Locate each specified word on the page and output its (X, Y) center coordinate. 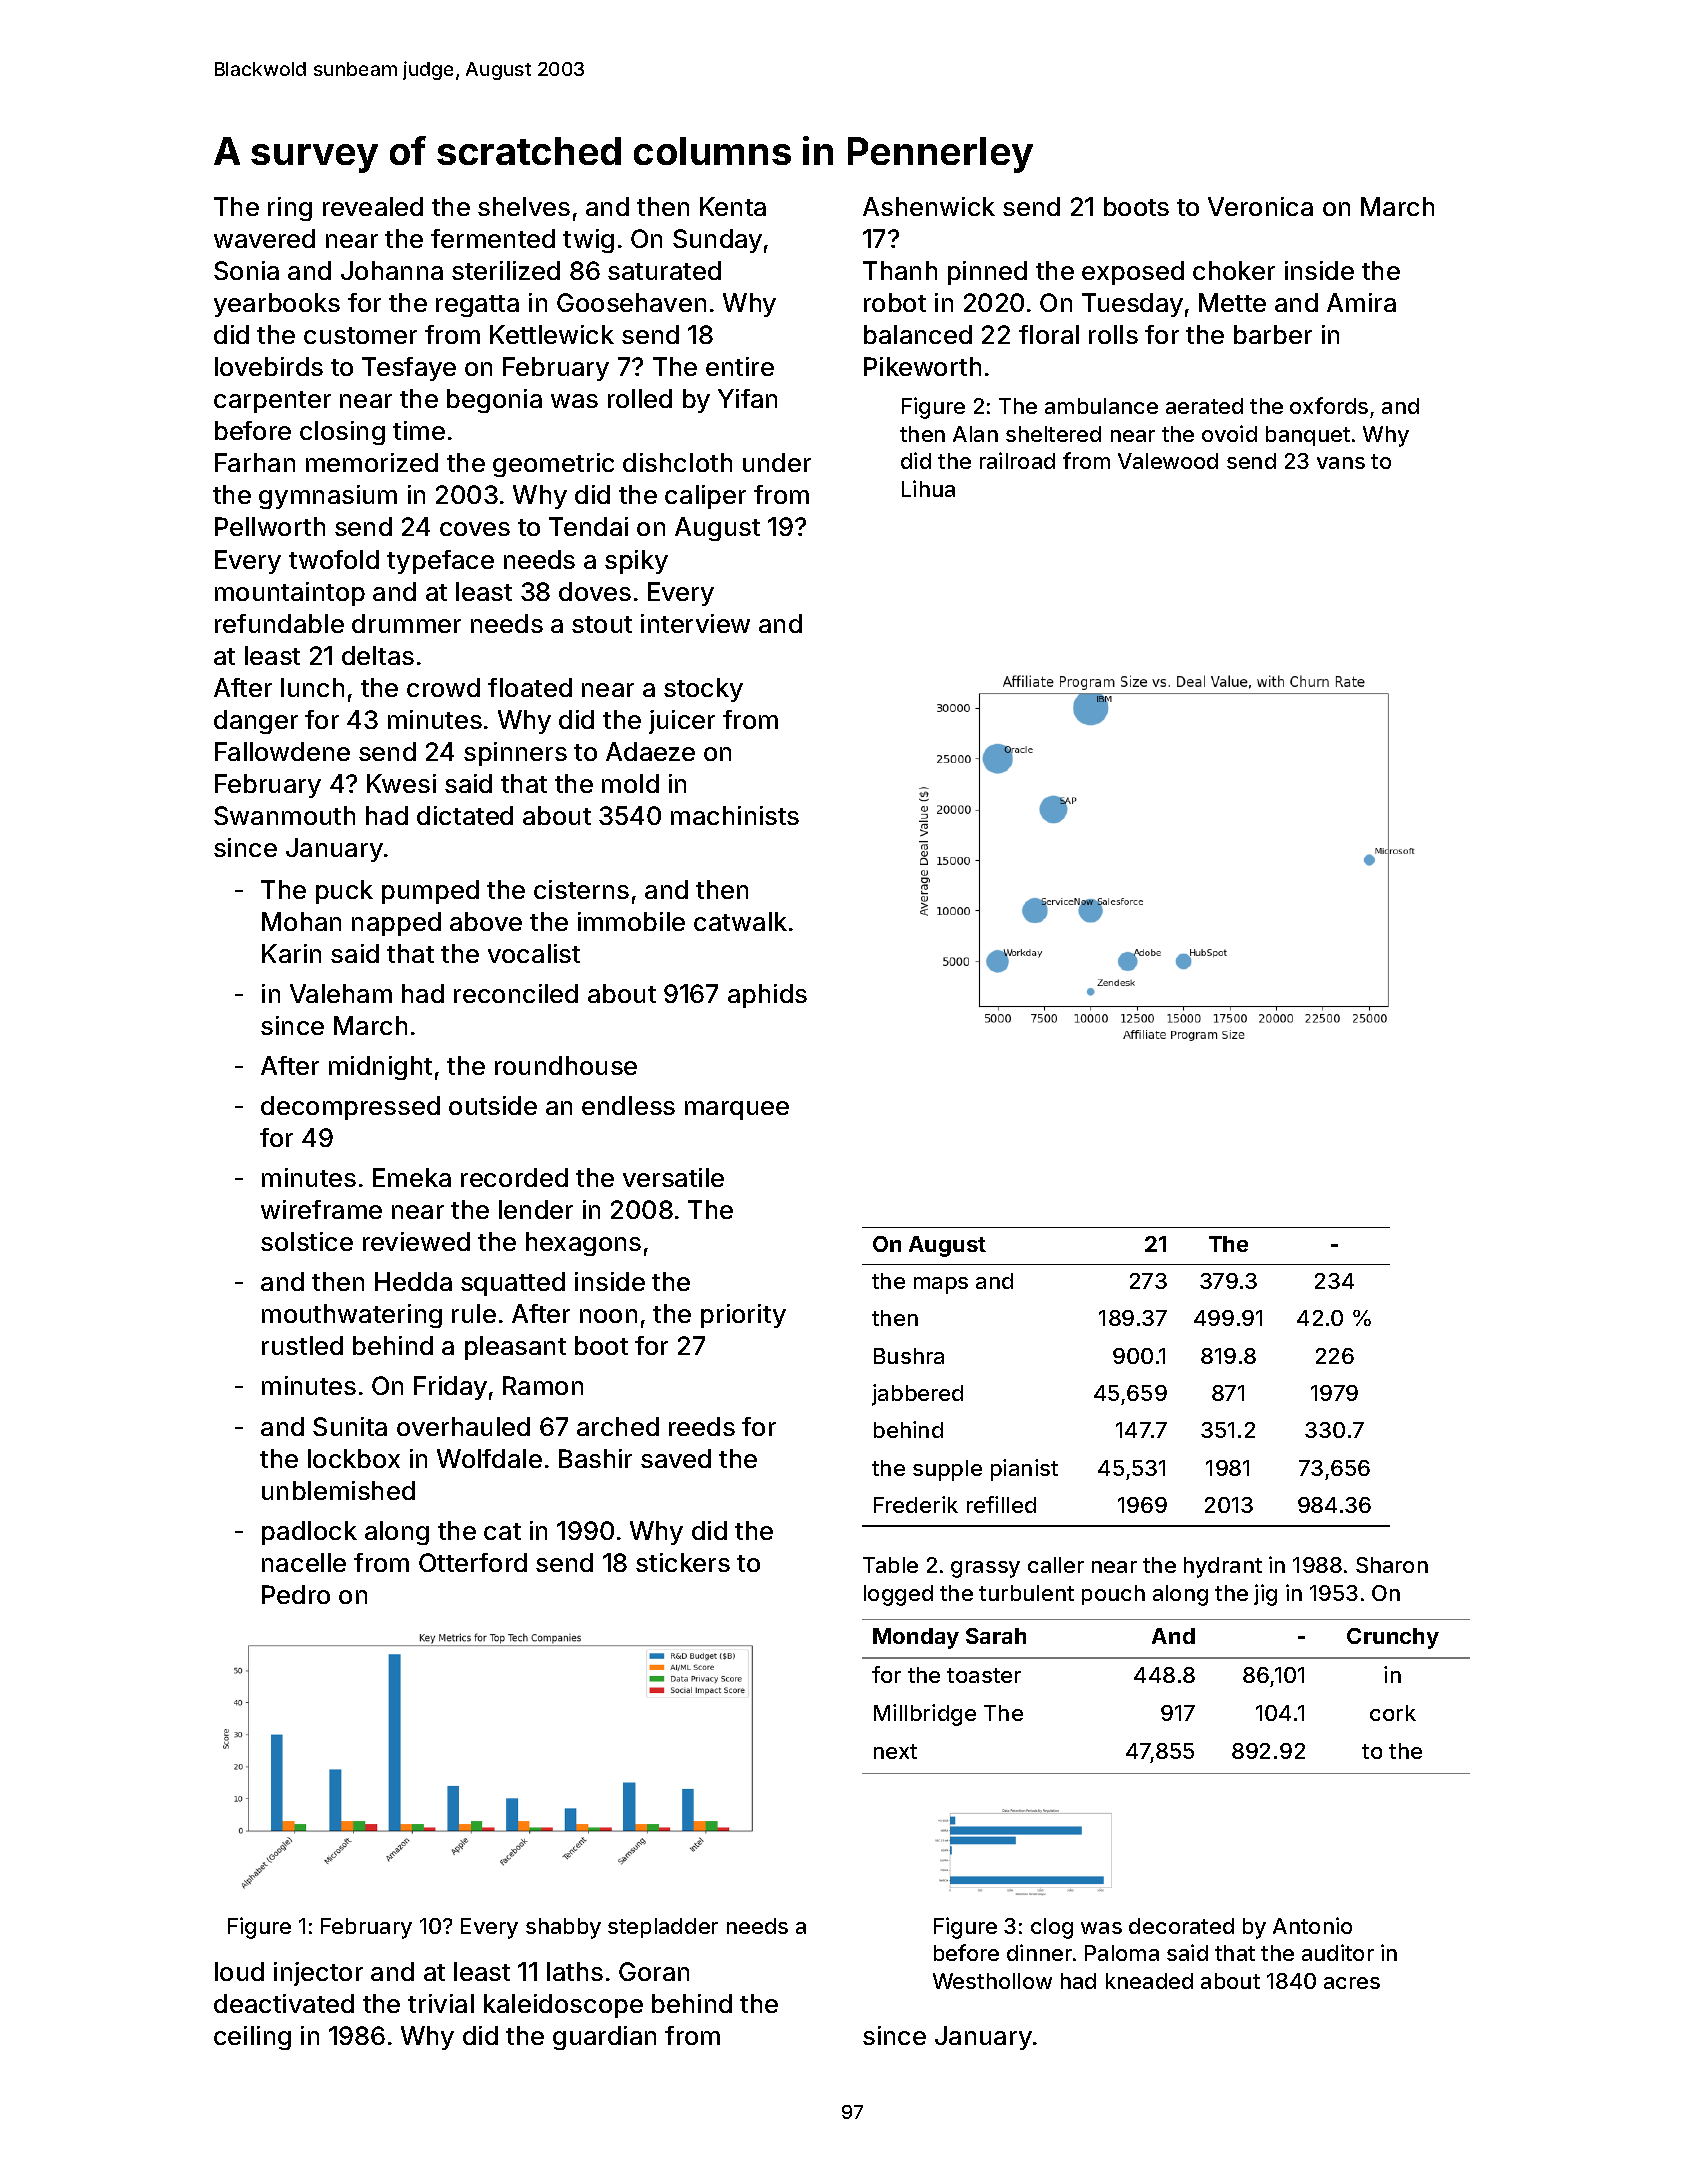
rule (474, 1313)
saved (676, 1458)
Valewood (1168, 461)
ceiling (252, 2038)
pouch (1113, 1595)
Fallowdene (282, 751)
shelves (524, 206)
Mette (1232, 302)
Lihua (928, 488)
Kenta (733, 206)
